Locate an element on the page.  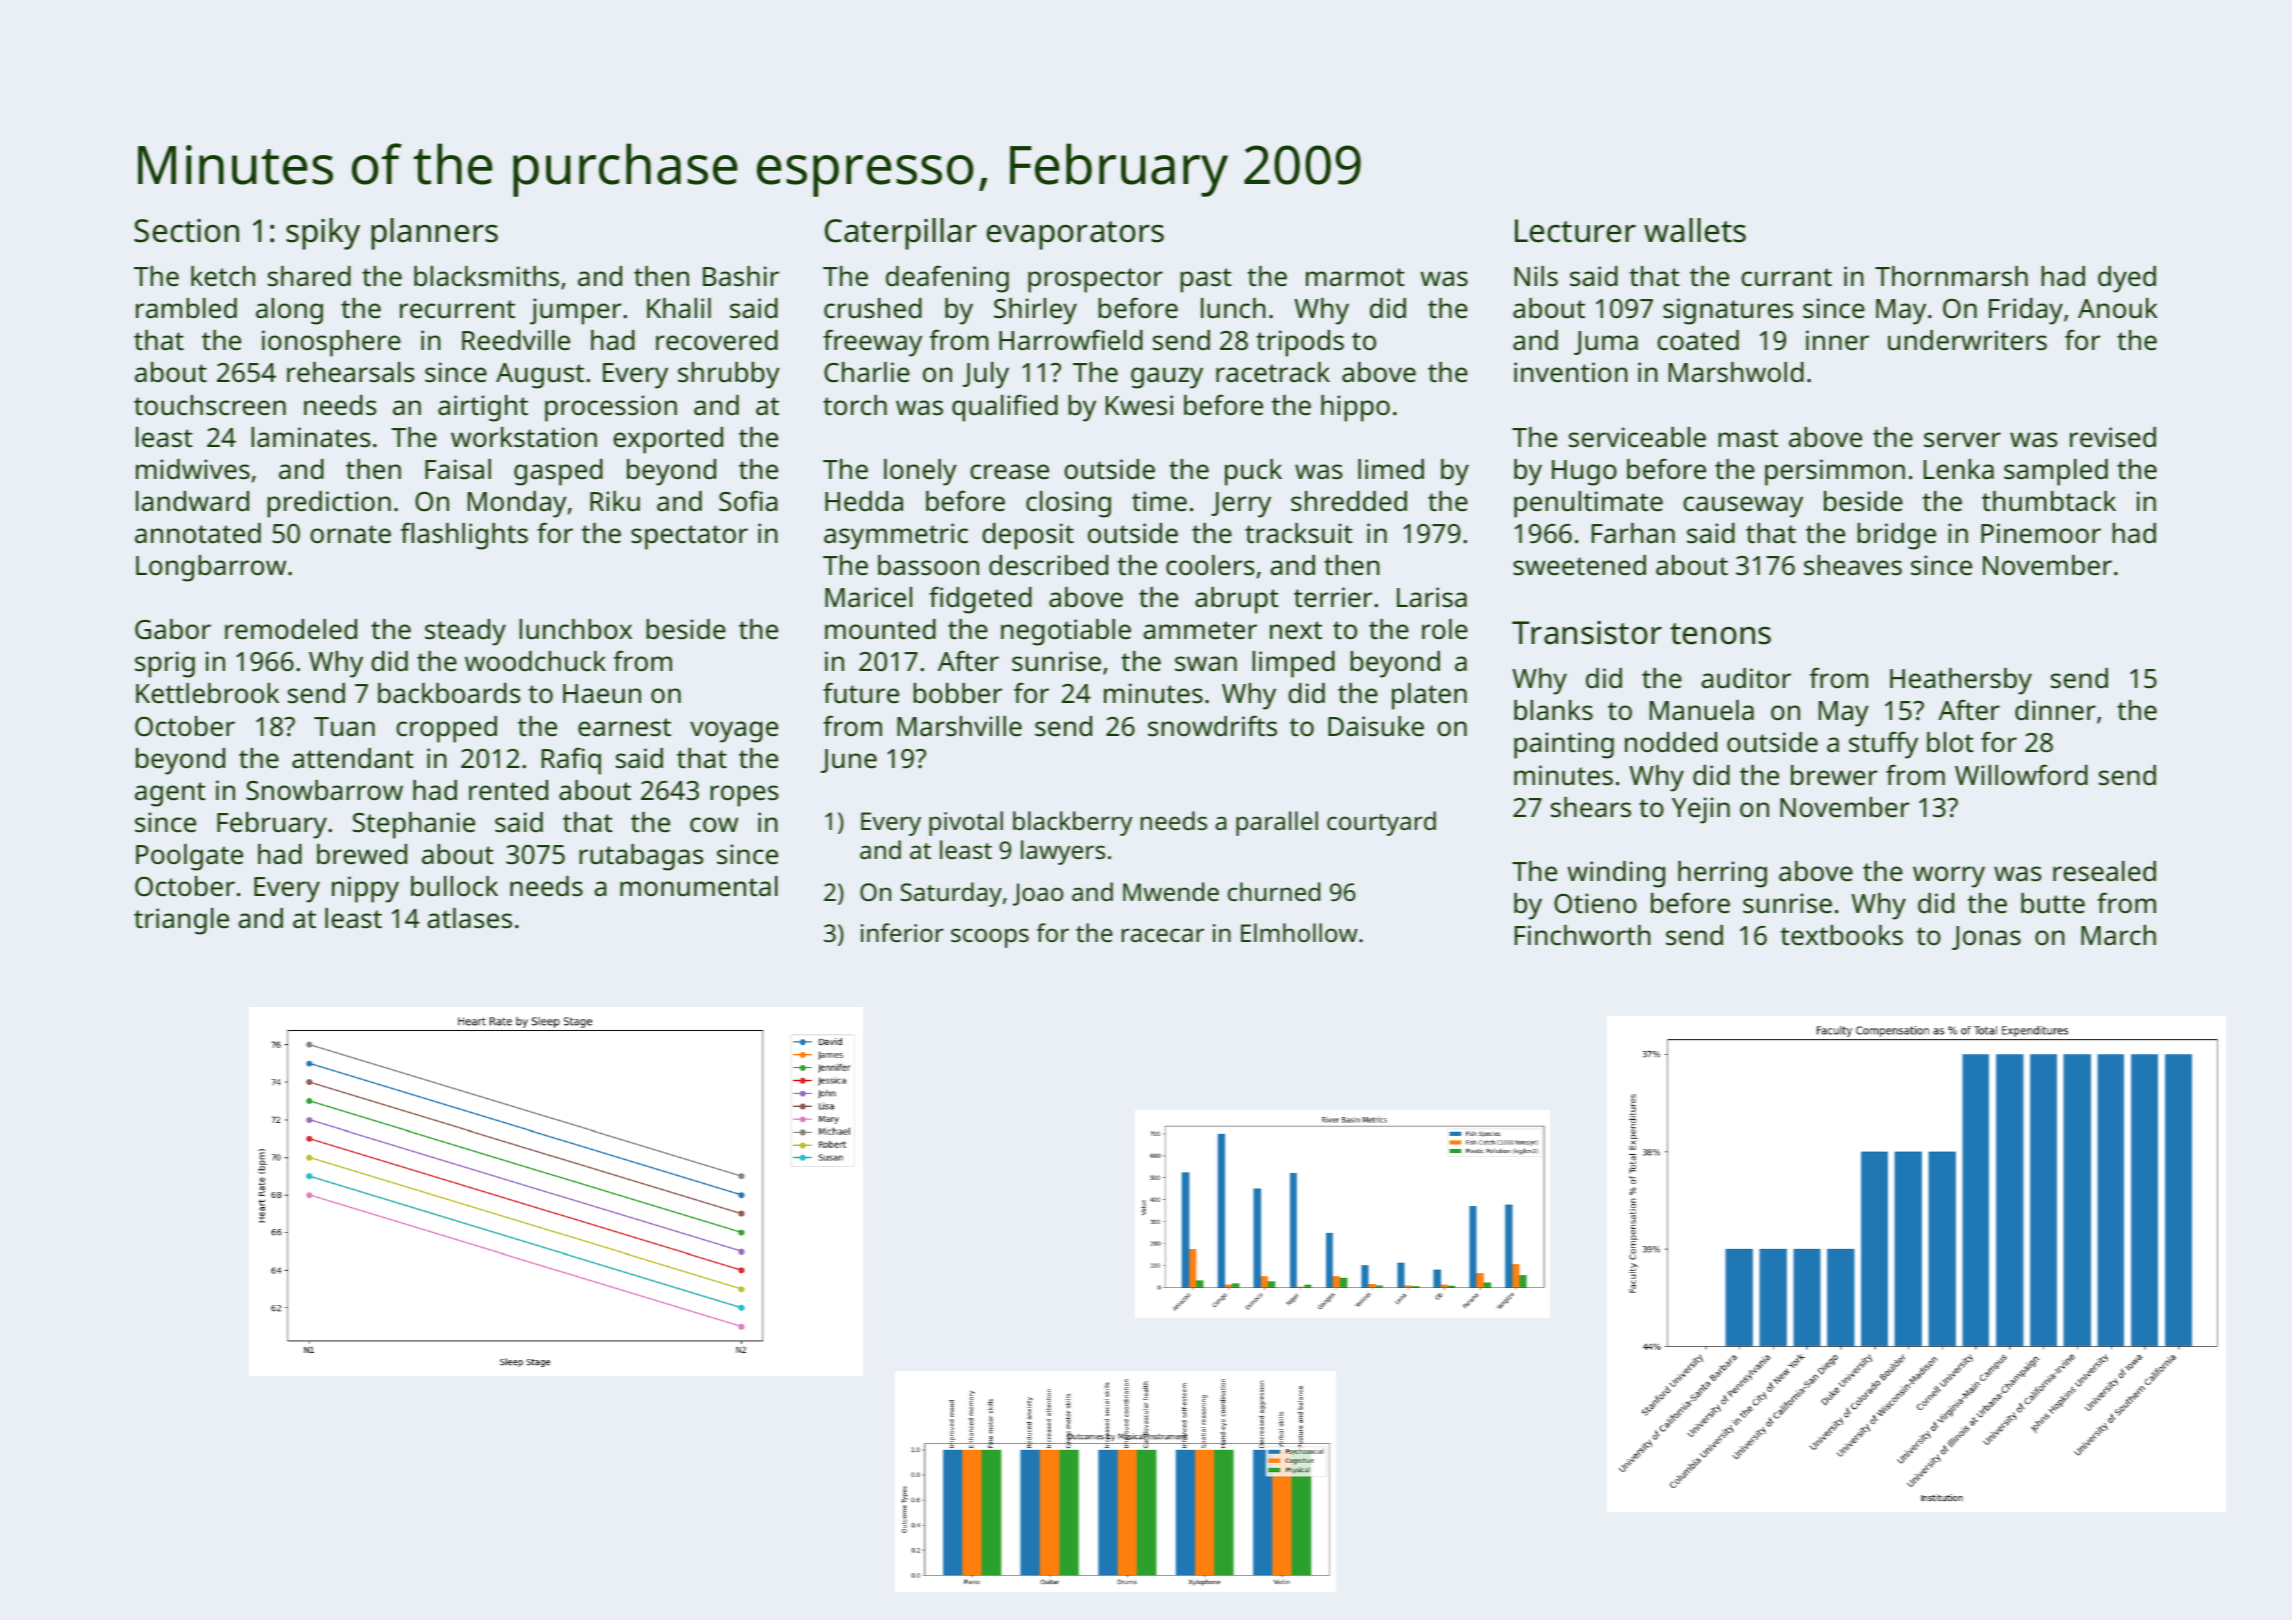
evaporators is located at coordinates (1075, 235).
